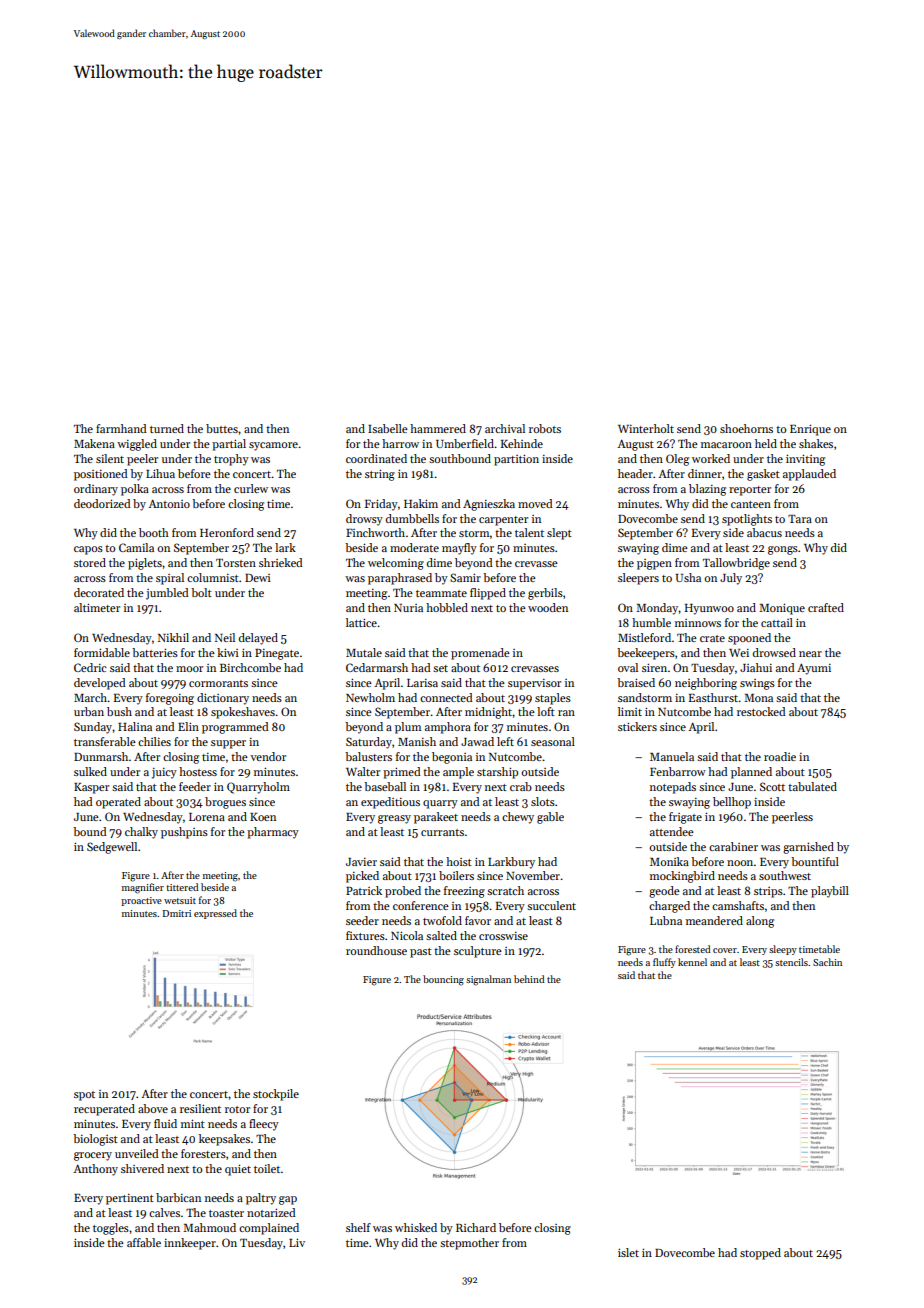  What do you see at coordinates (529, 979) in the screenshot?
I see `behind` at bounding box center [529, 979].
